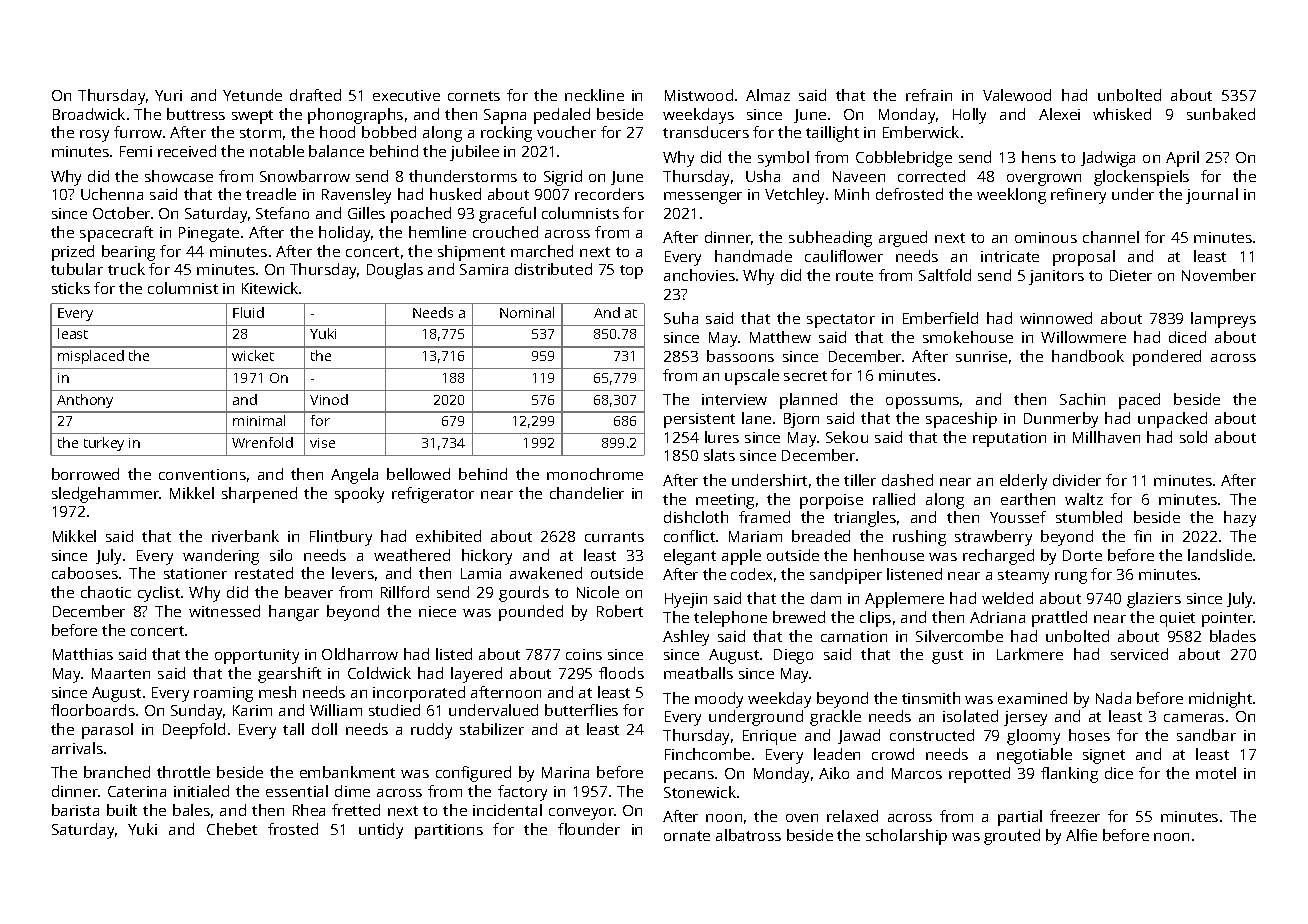 This screenshot has height=924, width=1308. I want to click on Valewood, so click(1017, 95).
